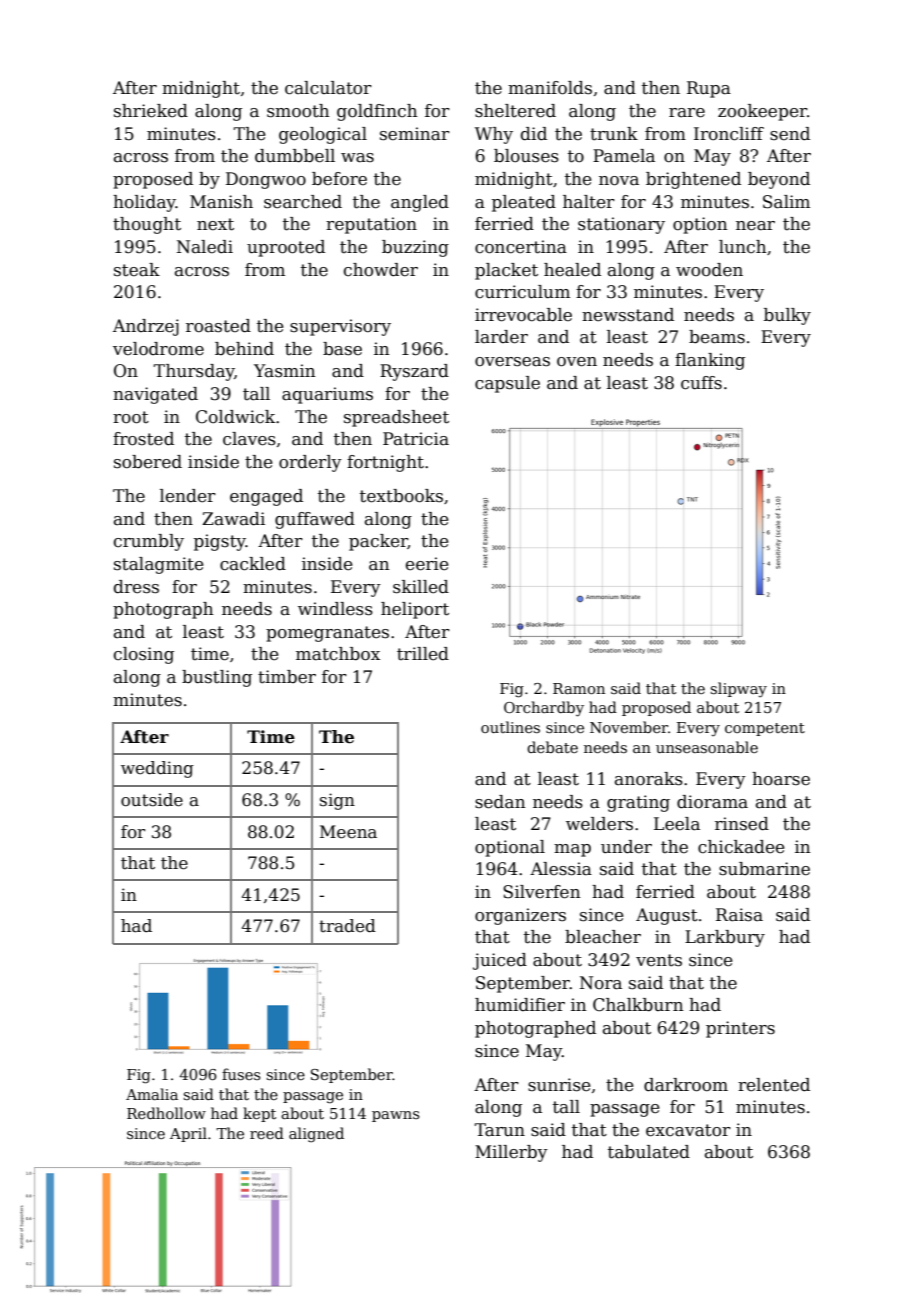 Image resolution: width=924 pixels, height=1314 pixels. Describe the element at coordinates (764, 869) in the screenshot. I see `submarine` at that location.
